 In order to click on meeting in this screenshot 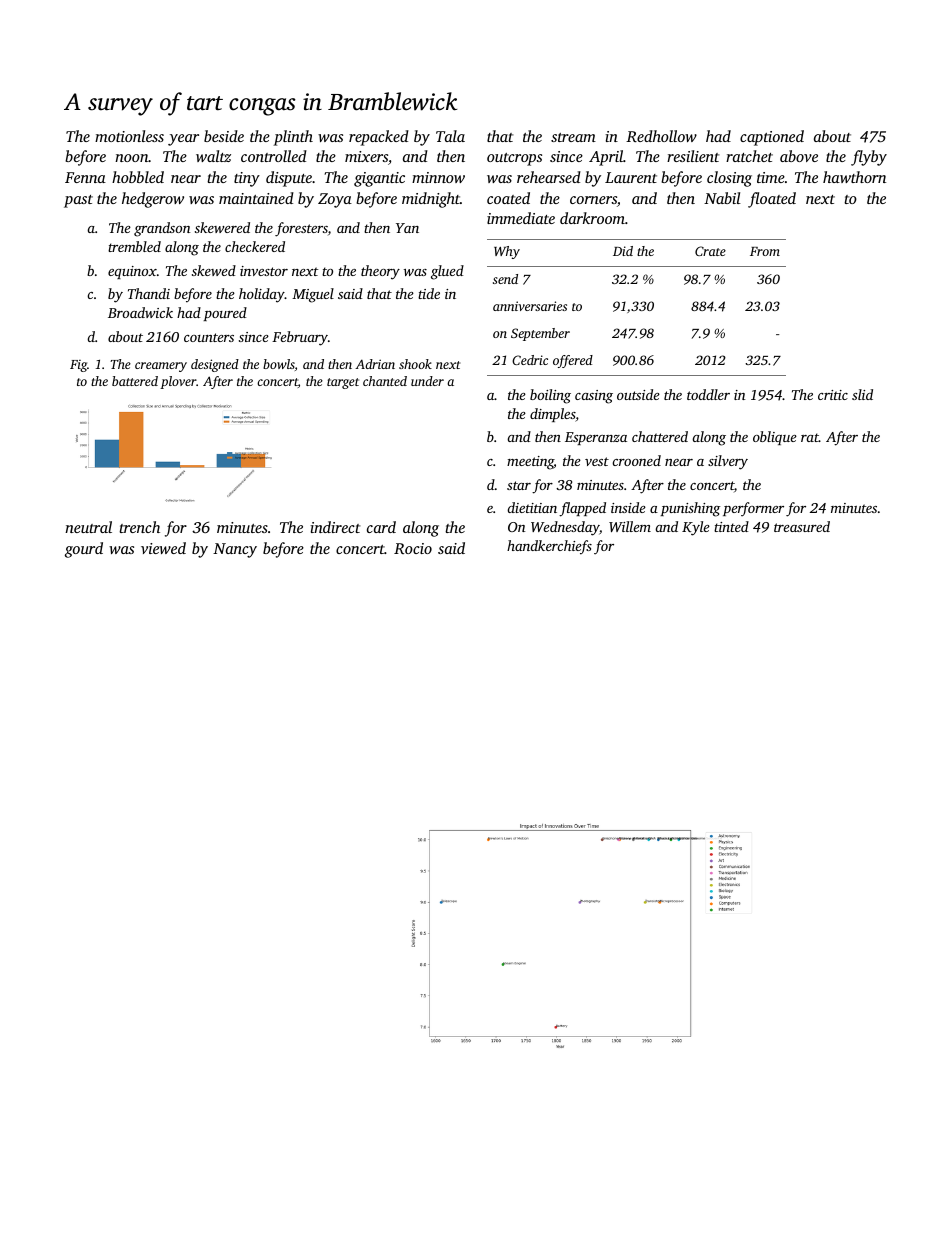, I will do `click(530, 463)`.
